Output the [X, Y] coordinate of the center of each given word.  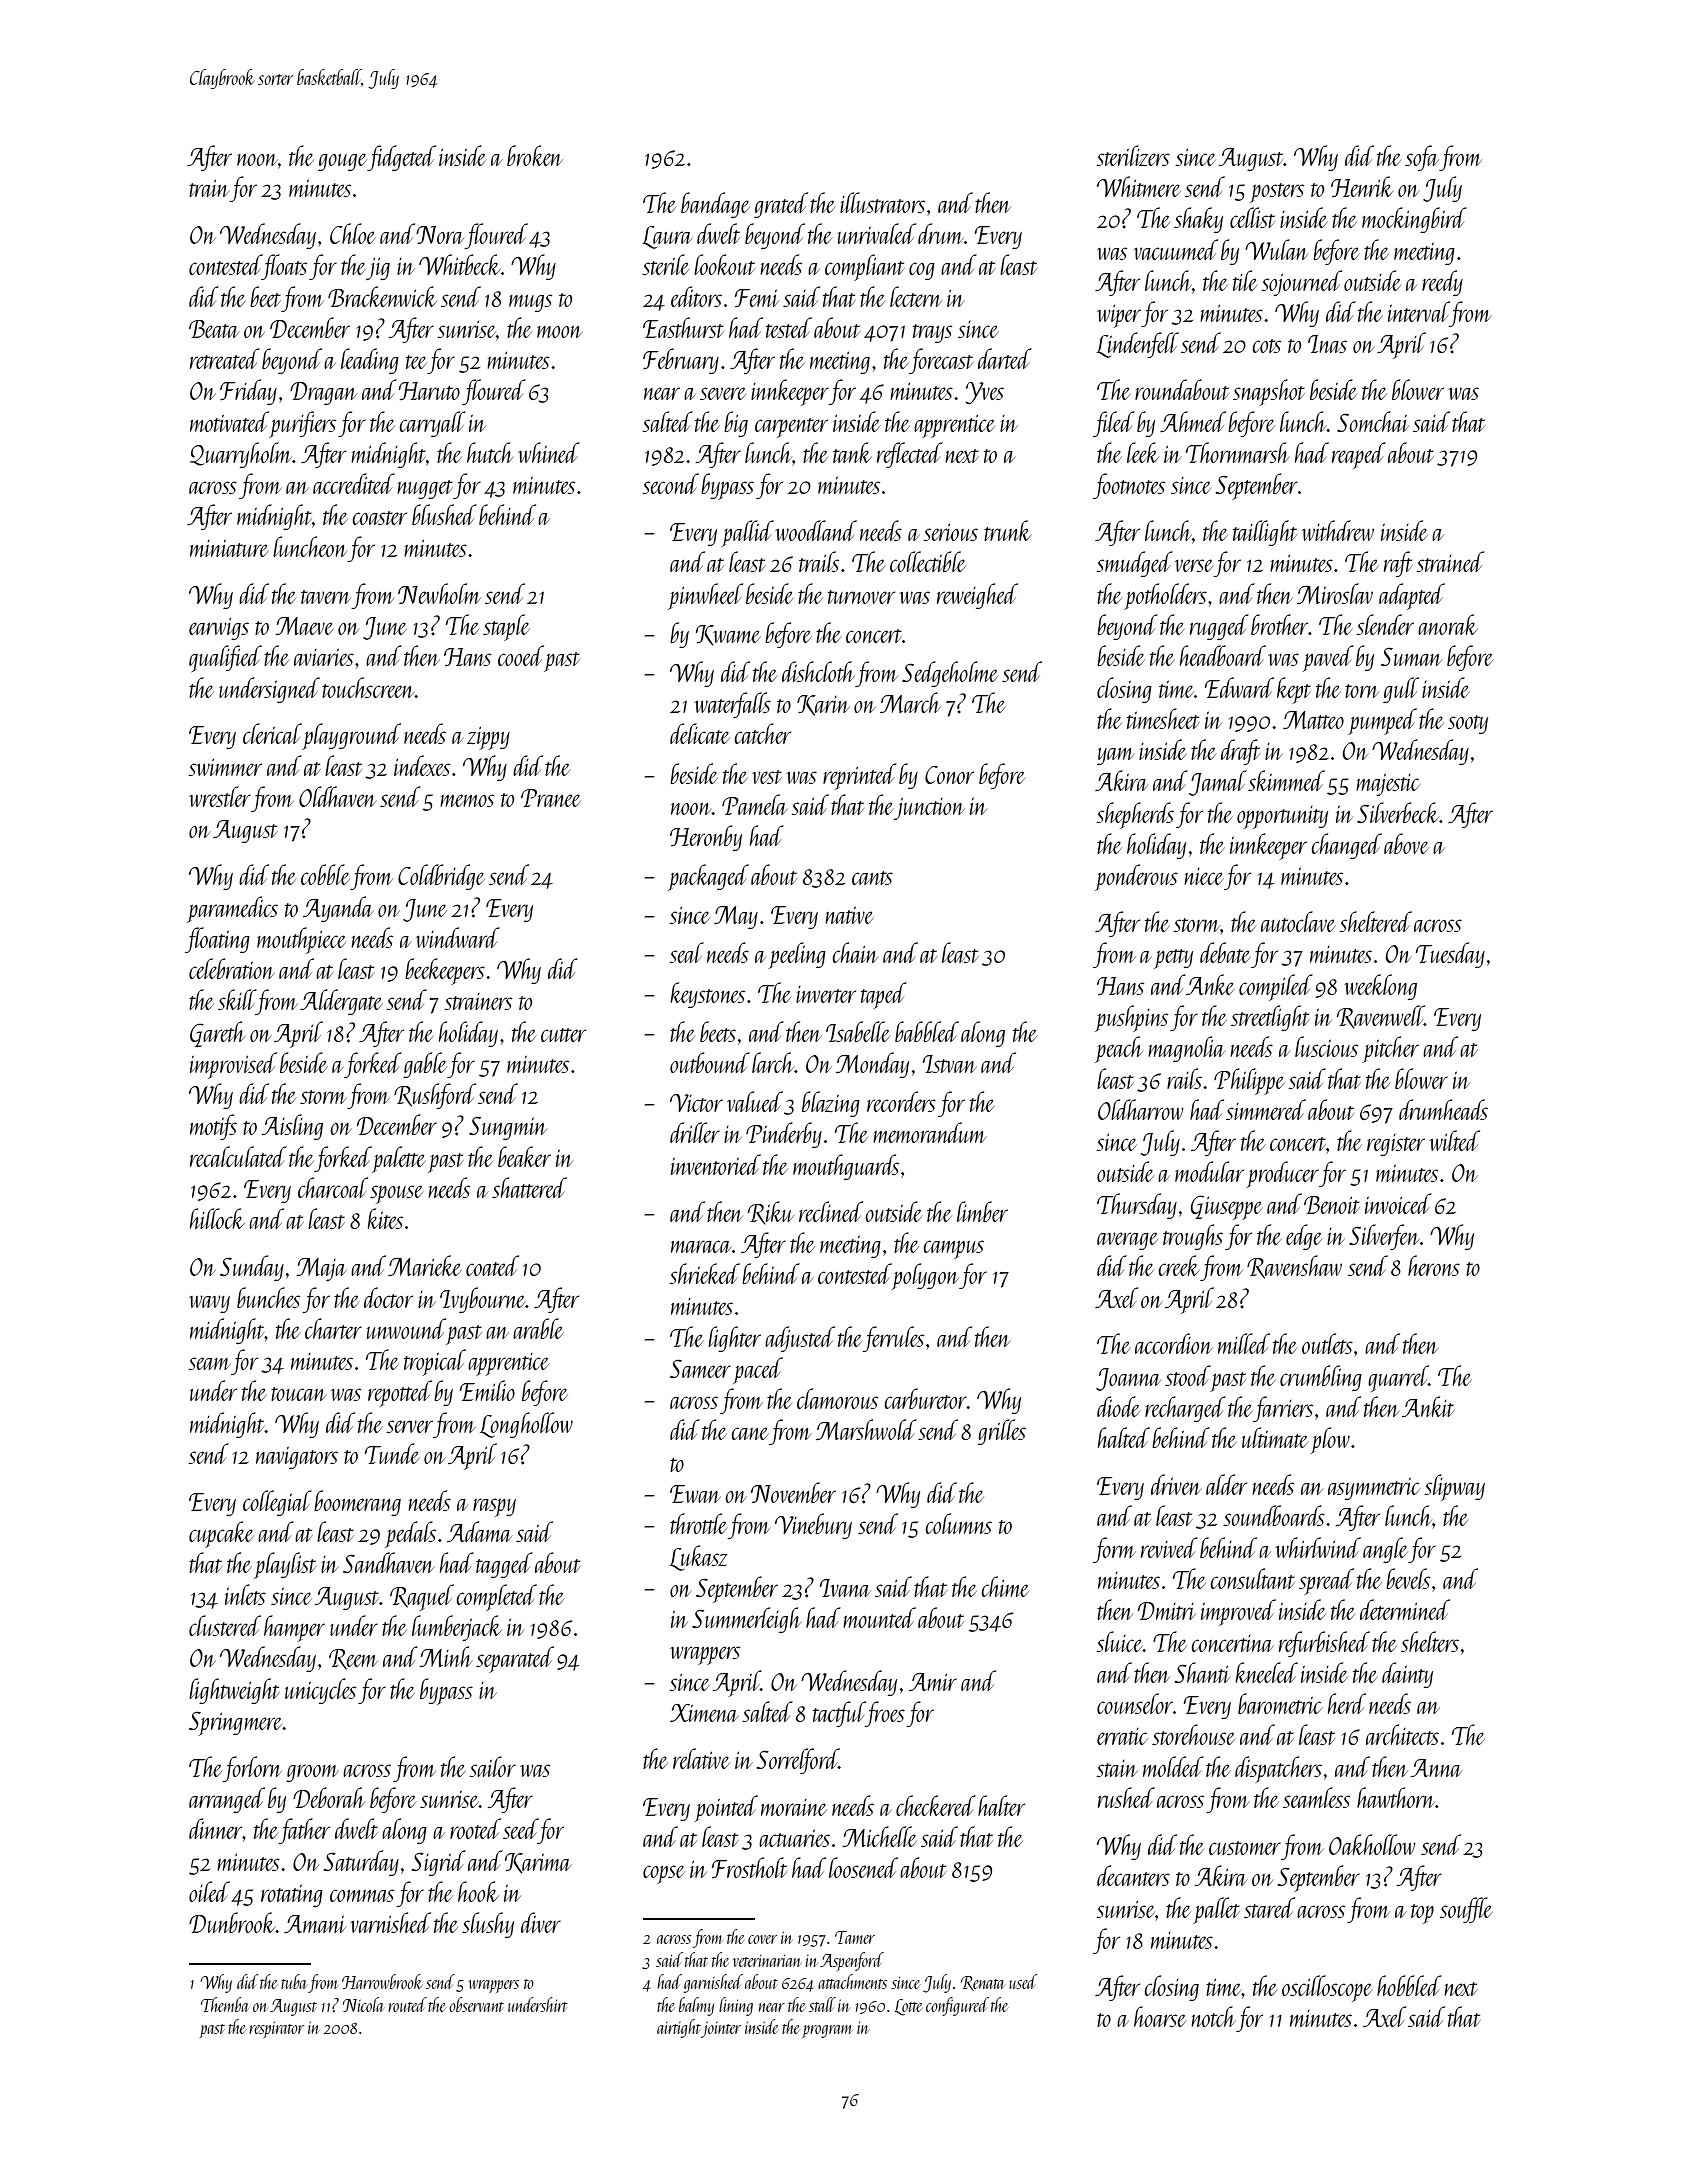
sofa [1422, 158]
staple [506, 627]
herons [1434, 1265]
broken [535, 155]
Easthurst [683, 327]
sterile [666, 264]
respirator [276, 2029]
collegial [277, 1503]
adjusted [800, 1339]
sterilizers [1133, 155]
